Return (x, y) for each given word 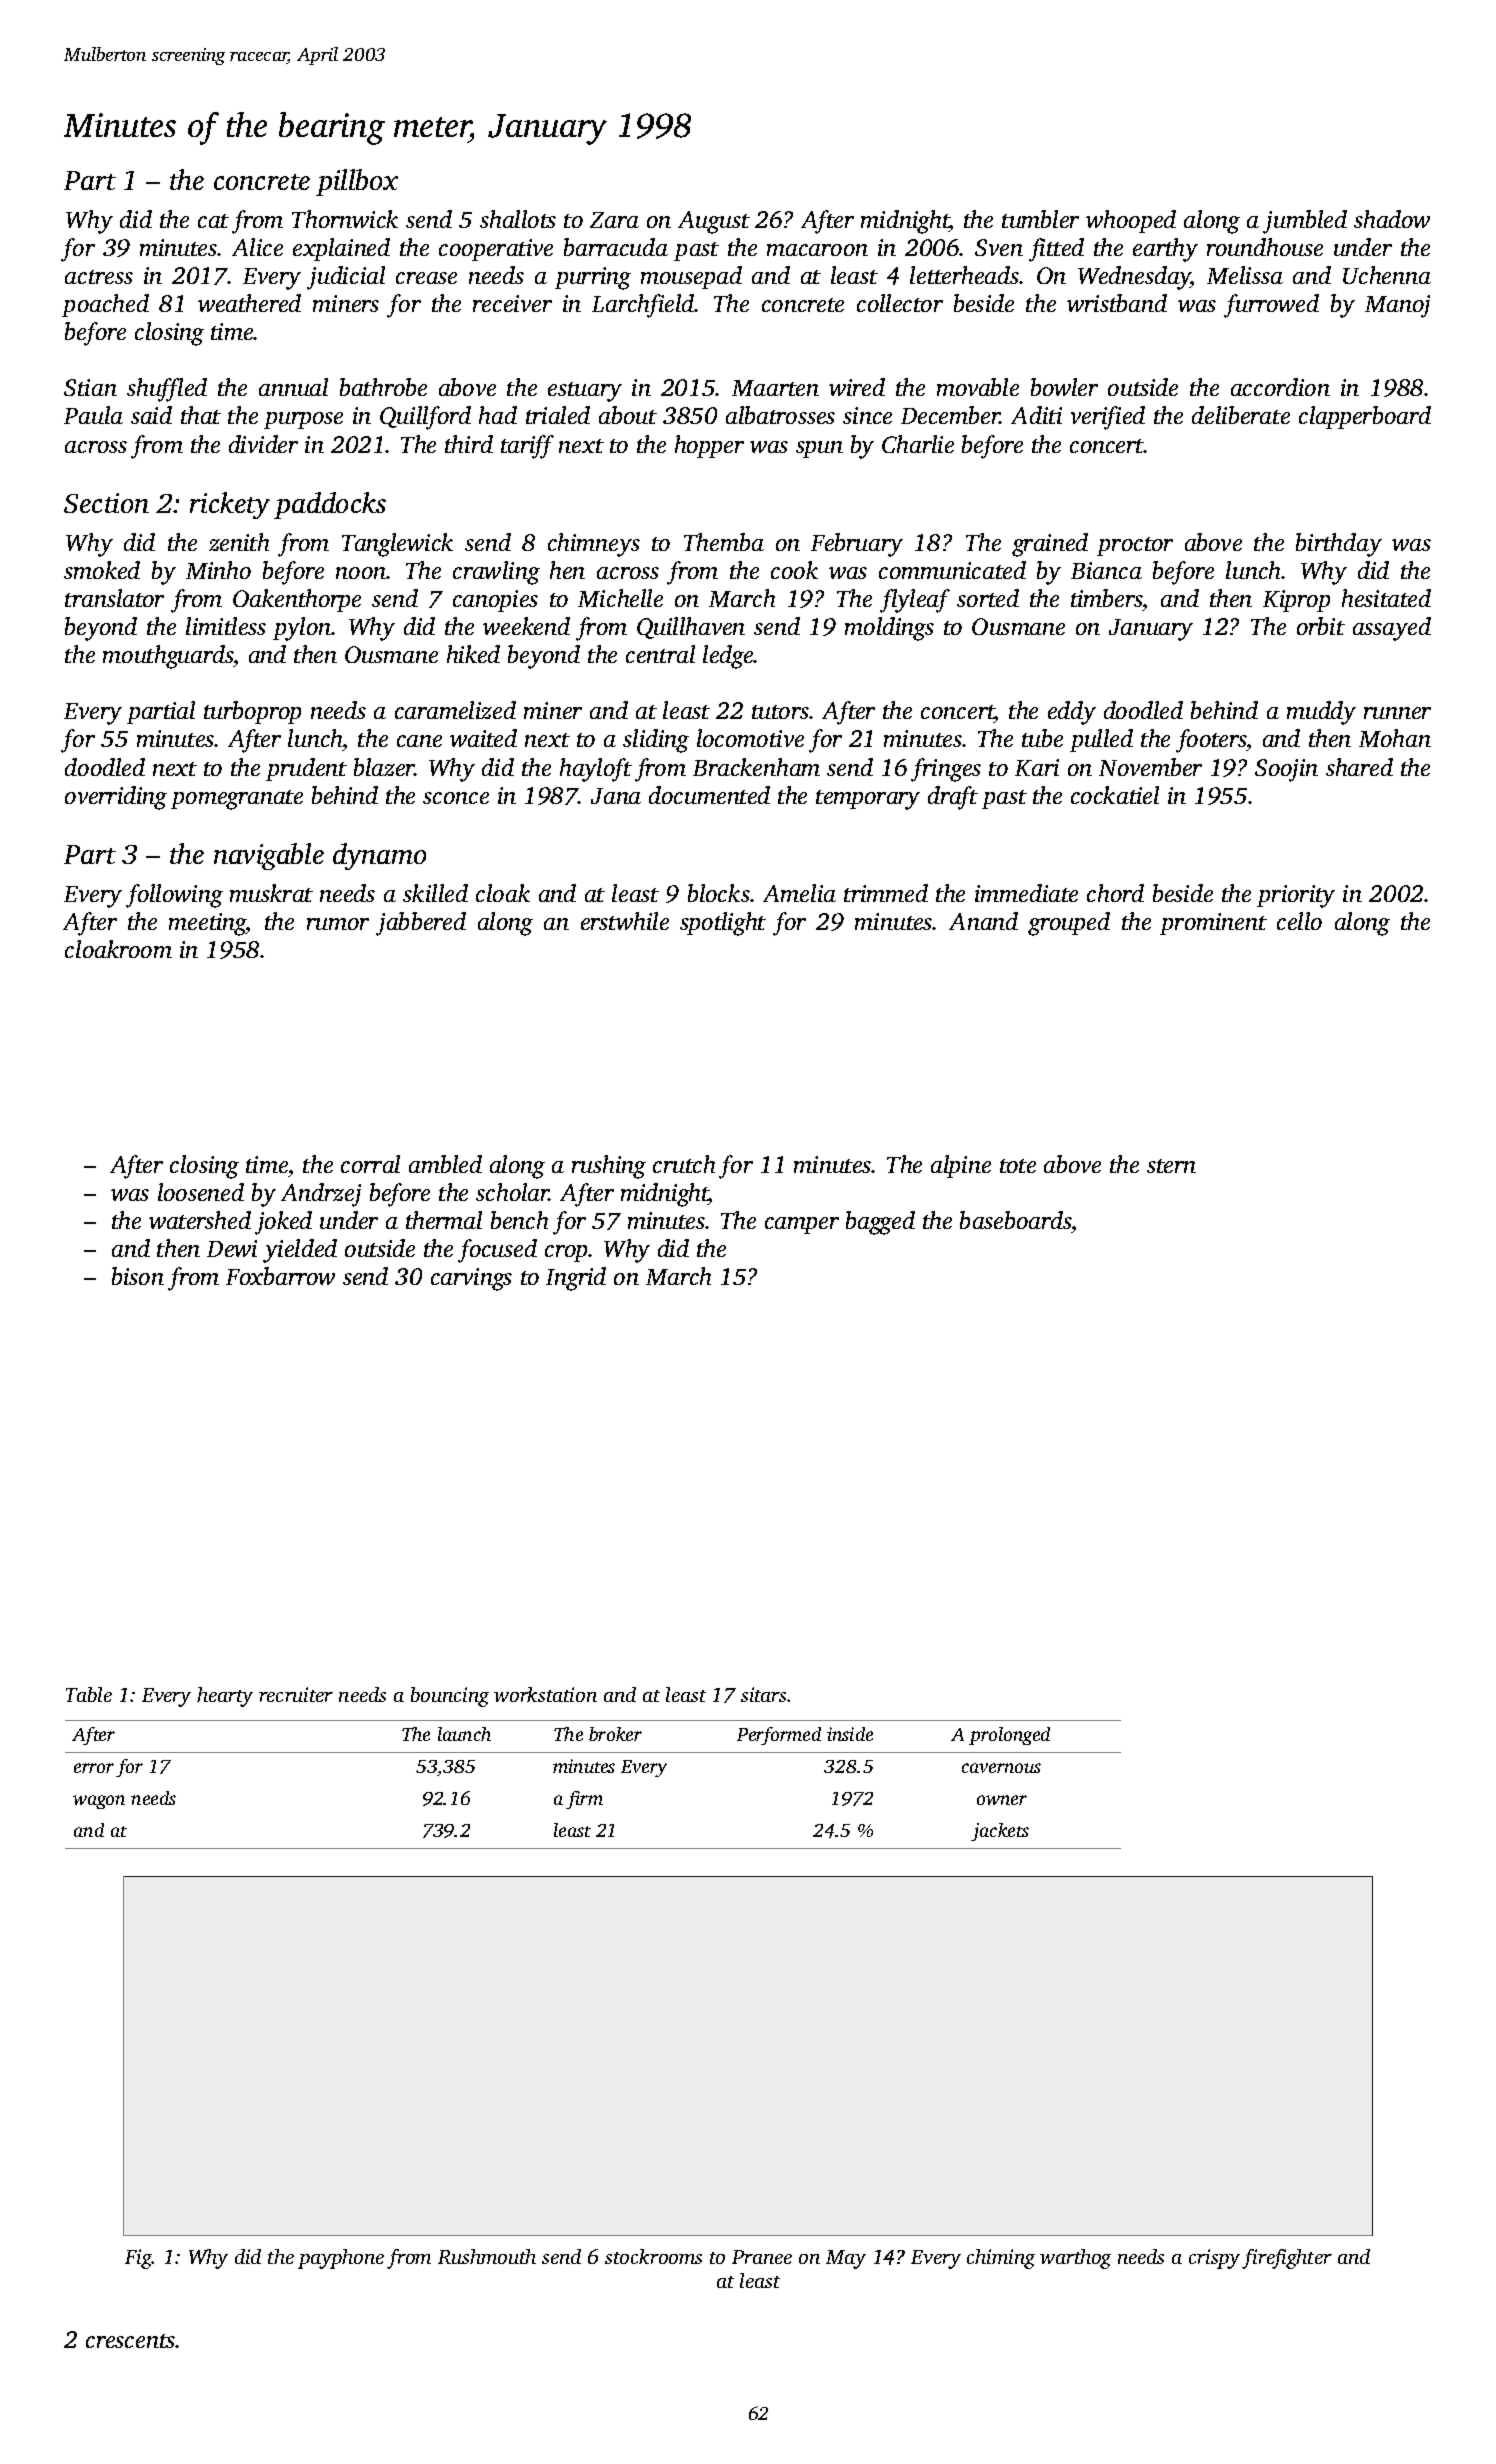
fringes (946, 770)
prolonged (1009, 1736)
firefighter (1287, 2259)
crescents (130, 2341)
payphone (341, 2259)
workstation (545, 1694)
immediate (1026, 893)
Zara (614, 220)
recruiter (296, 1694)
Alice (257, 247)
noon (361, 573)
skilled (435, 893)
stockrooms (653, 2256)
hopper (709, 446)
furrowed (1271, 306)
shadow (1392, 219)
